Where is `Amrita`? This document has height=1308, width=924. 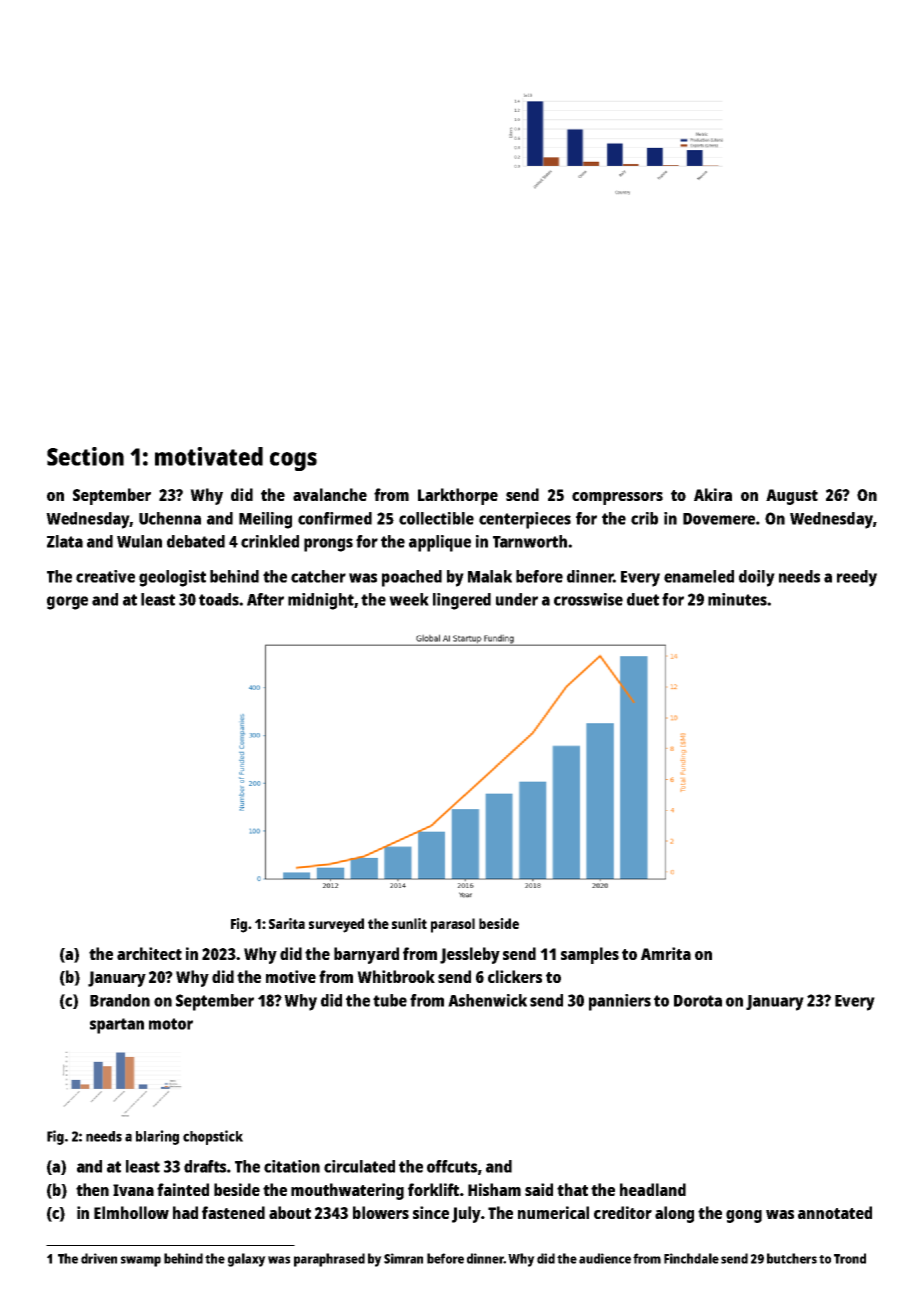
Amrita is located at coordinates (666, 953).
